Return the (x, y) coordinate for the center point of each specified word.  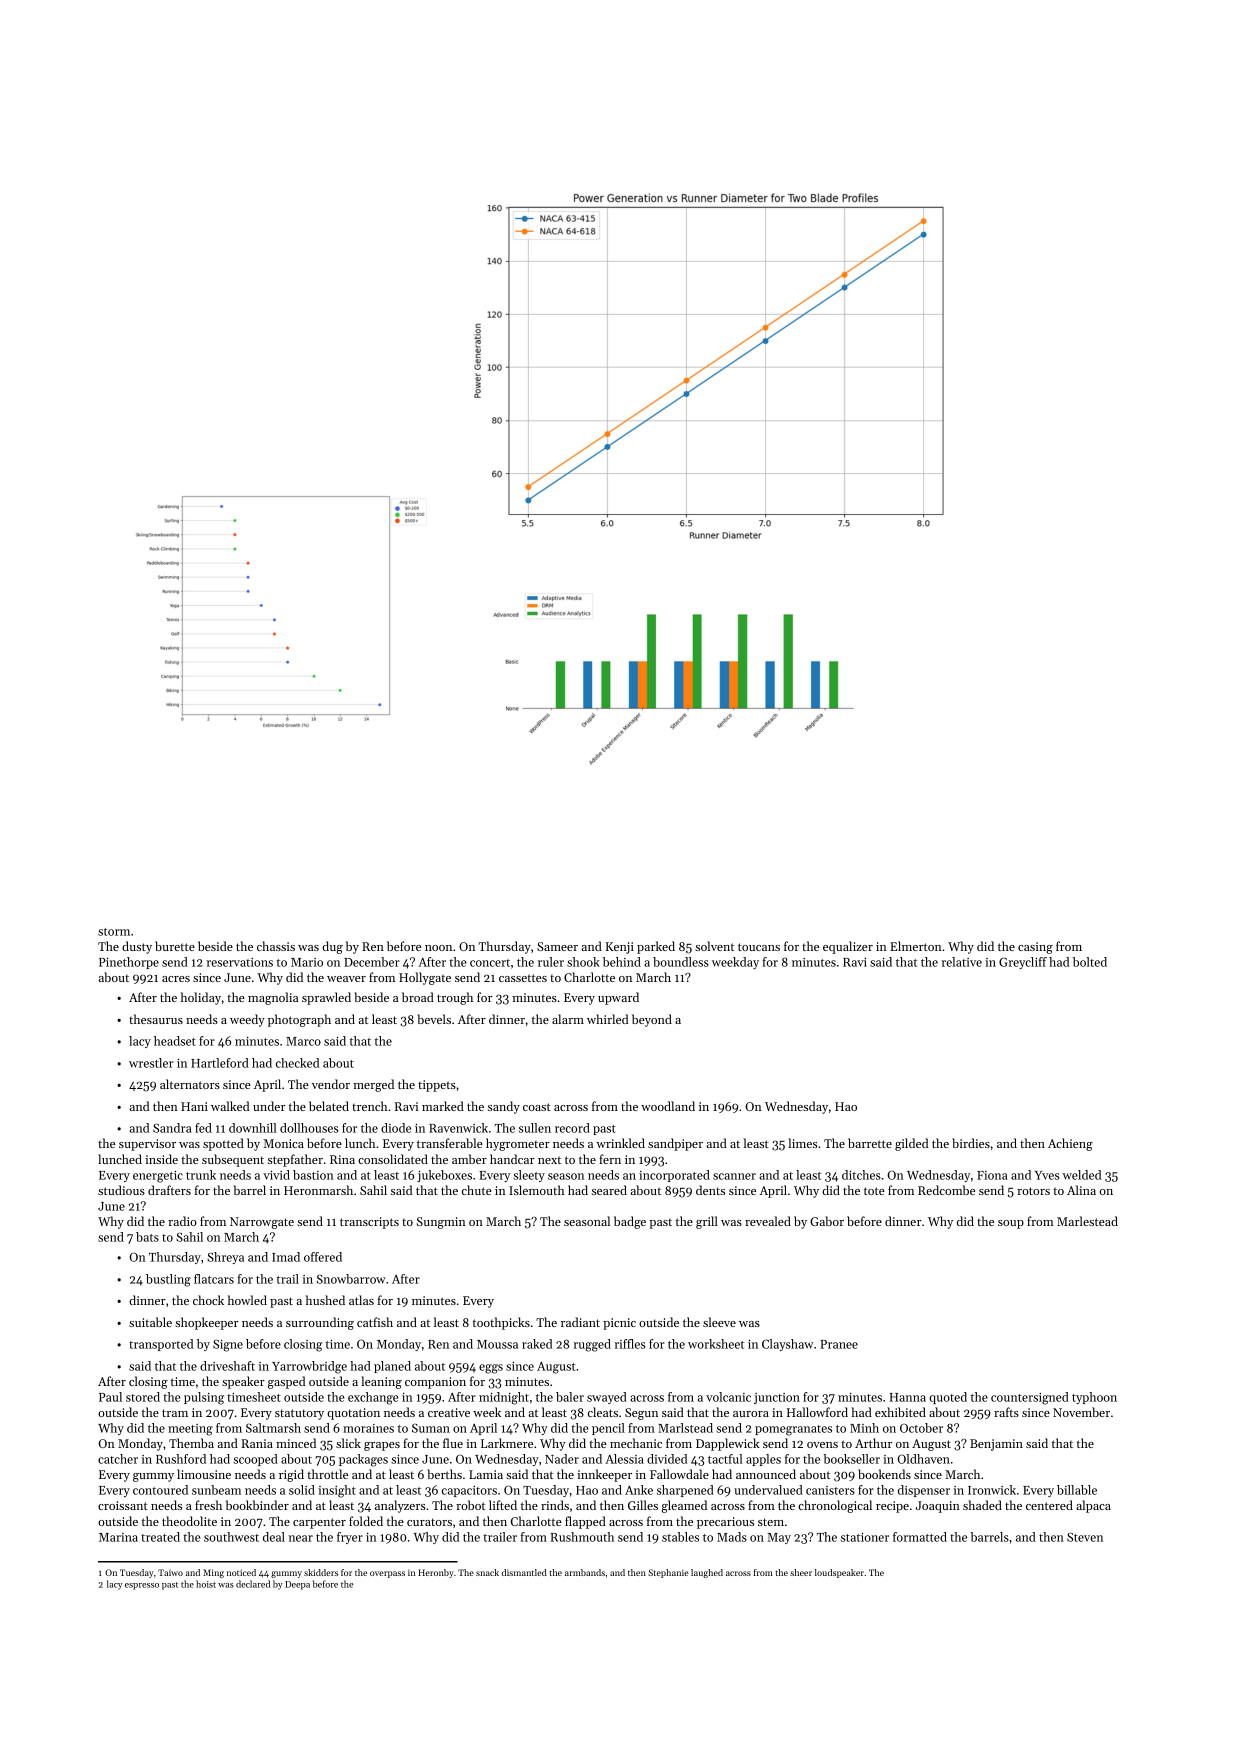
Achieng (1070, 1144)
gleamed (684, 1506)
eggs (491, 1369)
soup (1011, 1224)
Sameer (557, 946)
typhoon (1094, 1398)
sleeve (719, 1322)
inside (161, 1159)
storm (114, 932)
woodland (668, 1106)
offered (323, 1257)
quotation (353, 1414)
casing (1035, 948)
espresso (142, 1586)
